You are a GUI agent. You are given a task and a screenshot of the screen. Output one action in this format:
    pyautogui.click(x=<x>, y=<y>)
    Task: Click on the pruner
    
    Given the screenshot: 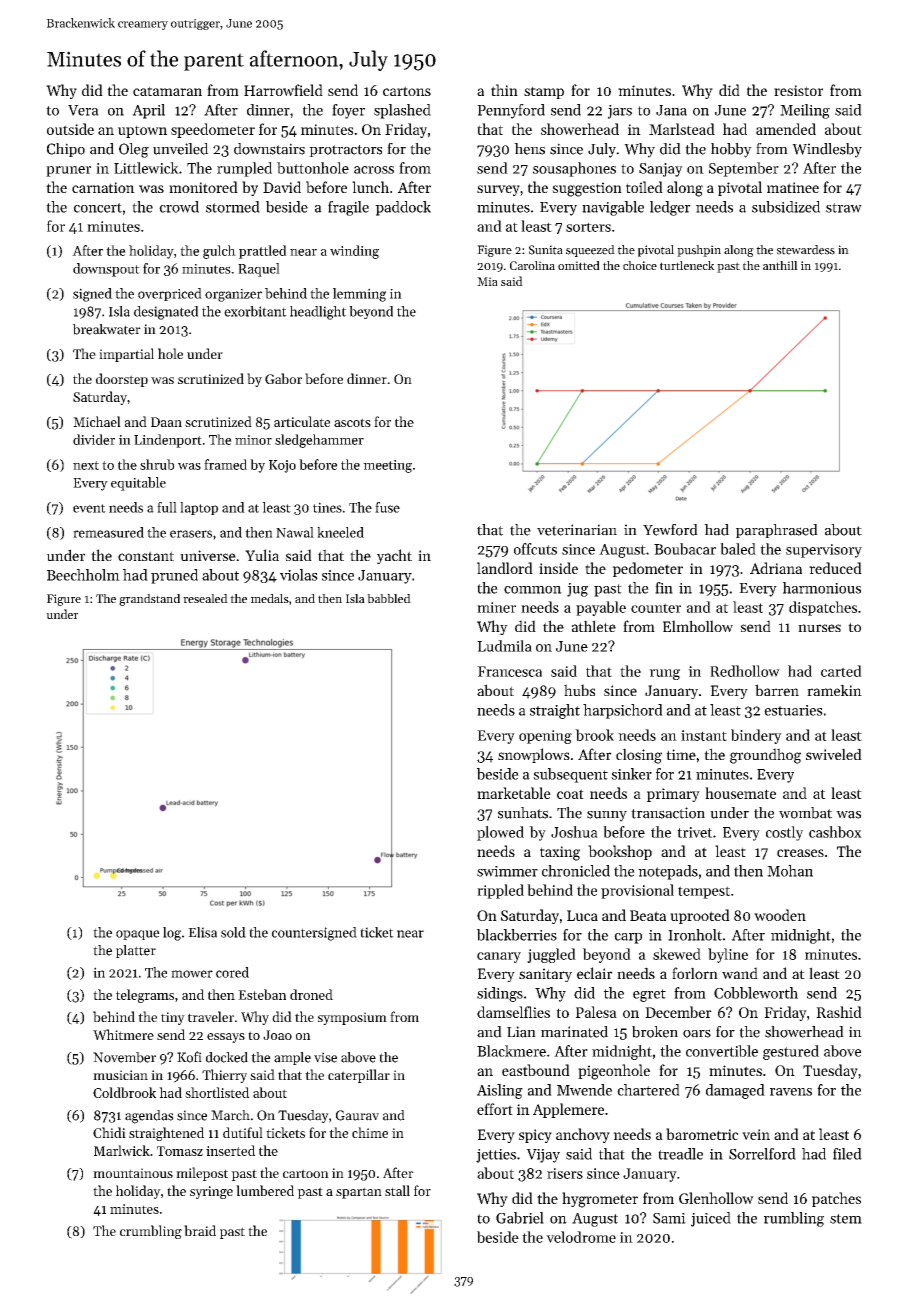 What is the action you would take?
    pyautogui.click(x=68, y=171)
